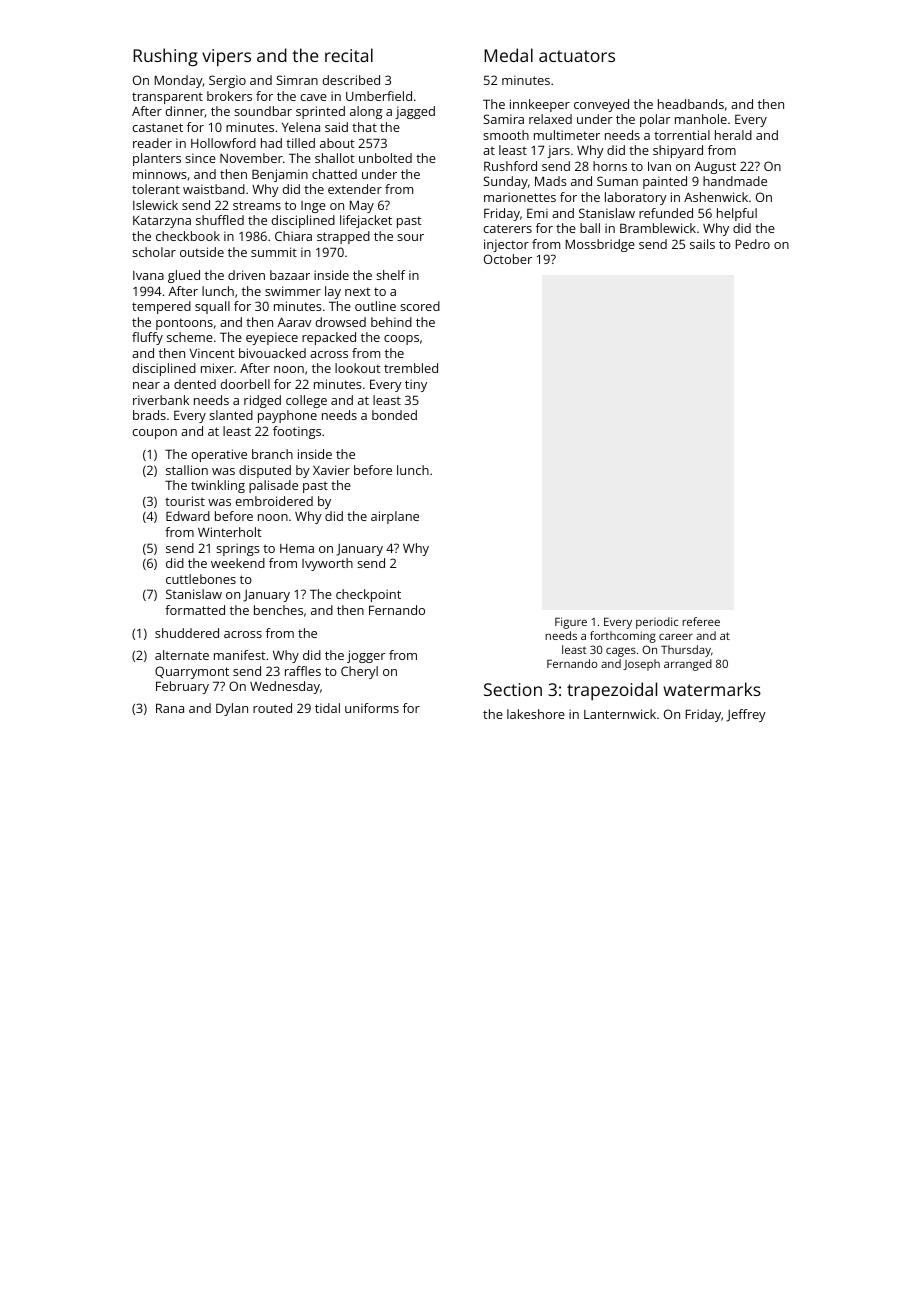 Image resolution: width=924 pixels, height=1314 pixels. Describe the element at coordinates (372, 708) in the image. I see `uniforms` at that location.
